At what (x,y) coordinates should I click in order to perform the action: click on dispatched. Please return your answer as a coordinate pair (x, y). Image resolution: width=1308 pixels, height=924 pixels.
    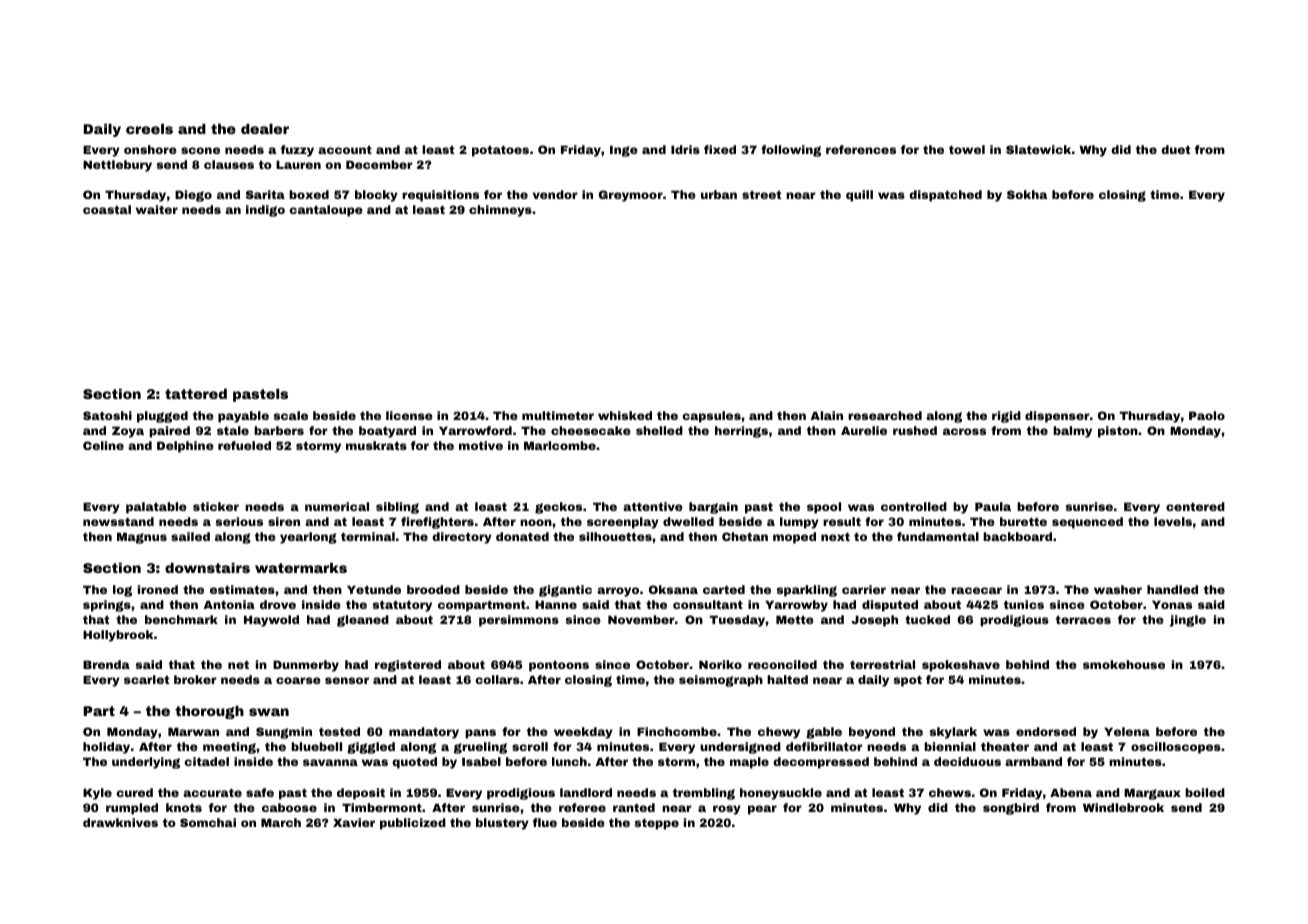
    Looking at the image, I should click on (945, 196).
